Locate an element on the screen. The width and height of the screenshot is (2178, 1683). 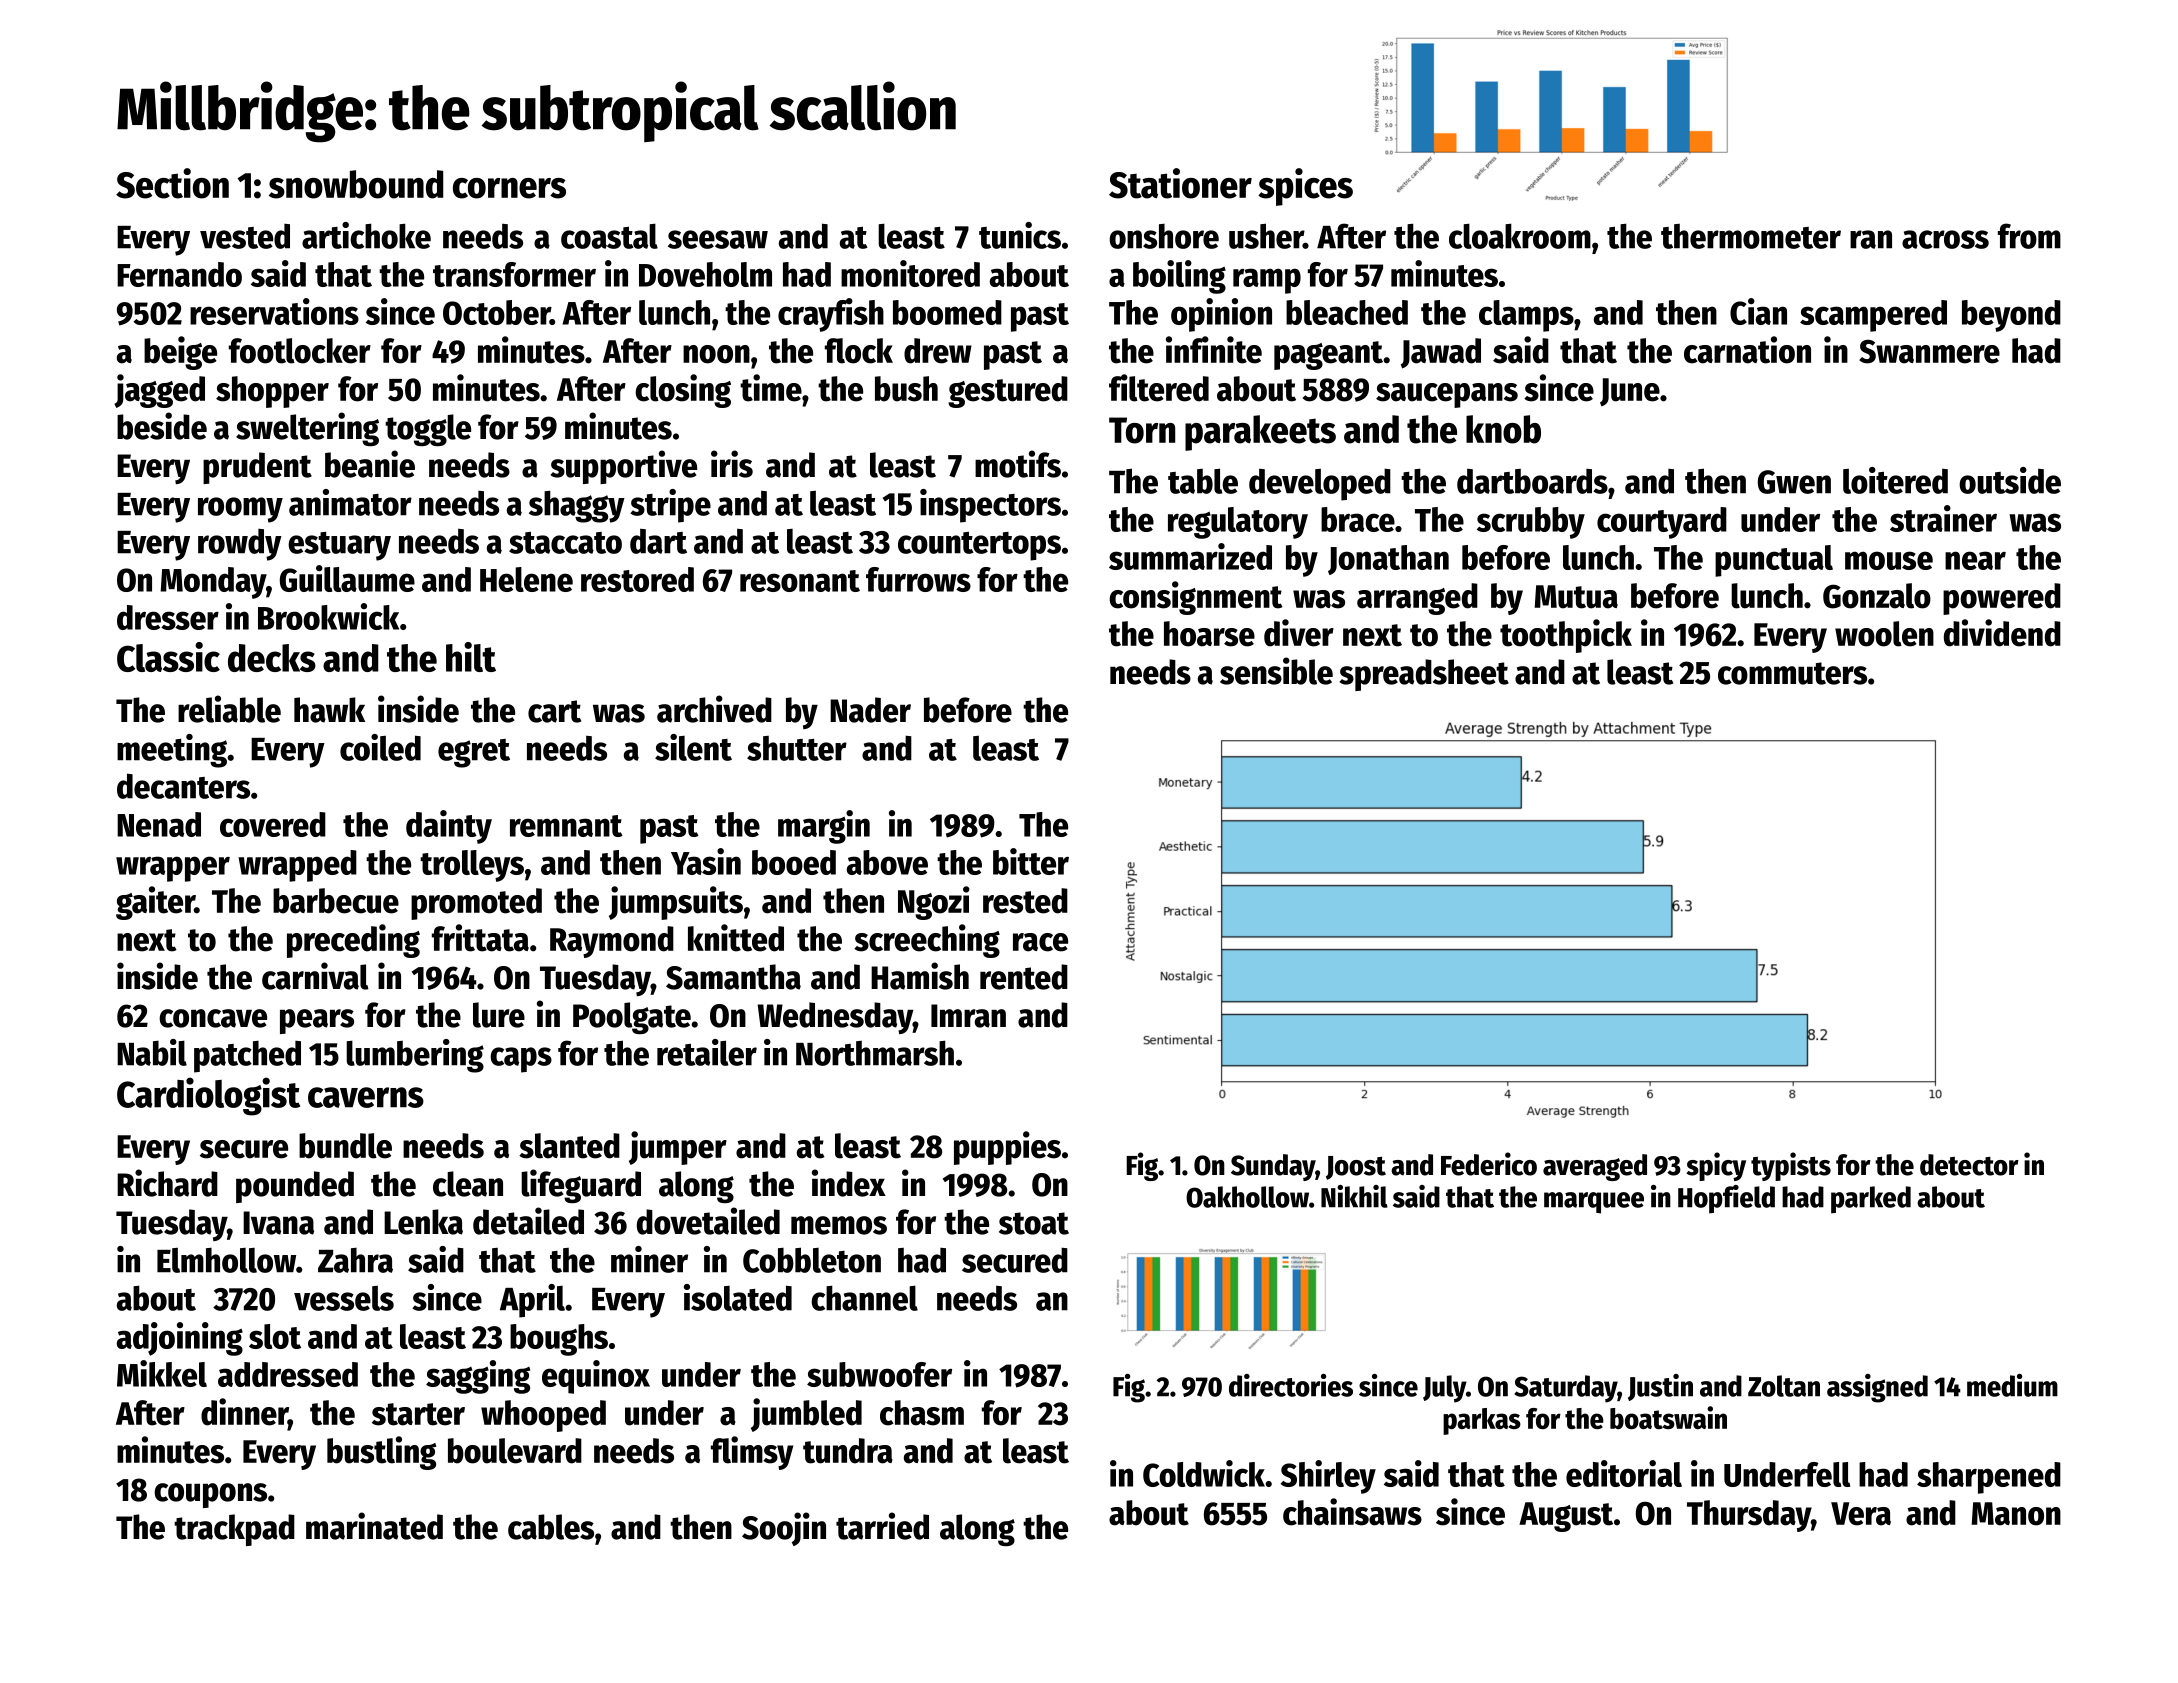
spices is located at coordinates (1305, 187).
